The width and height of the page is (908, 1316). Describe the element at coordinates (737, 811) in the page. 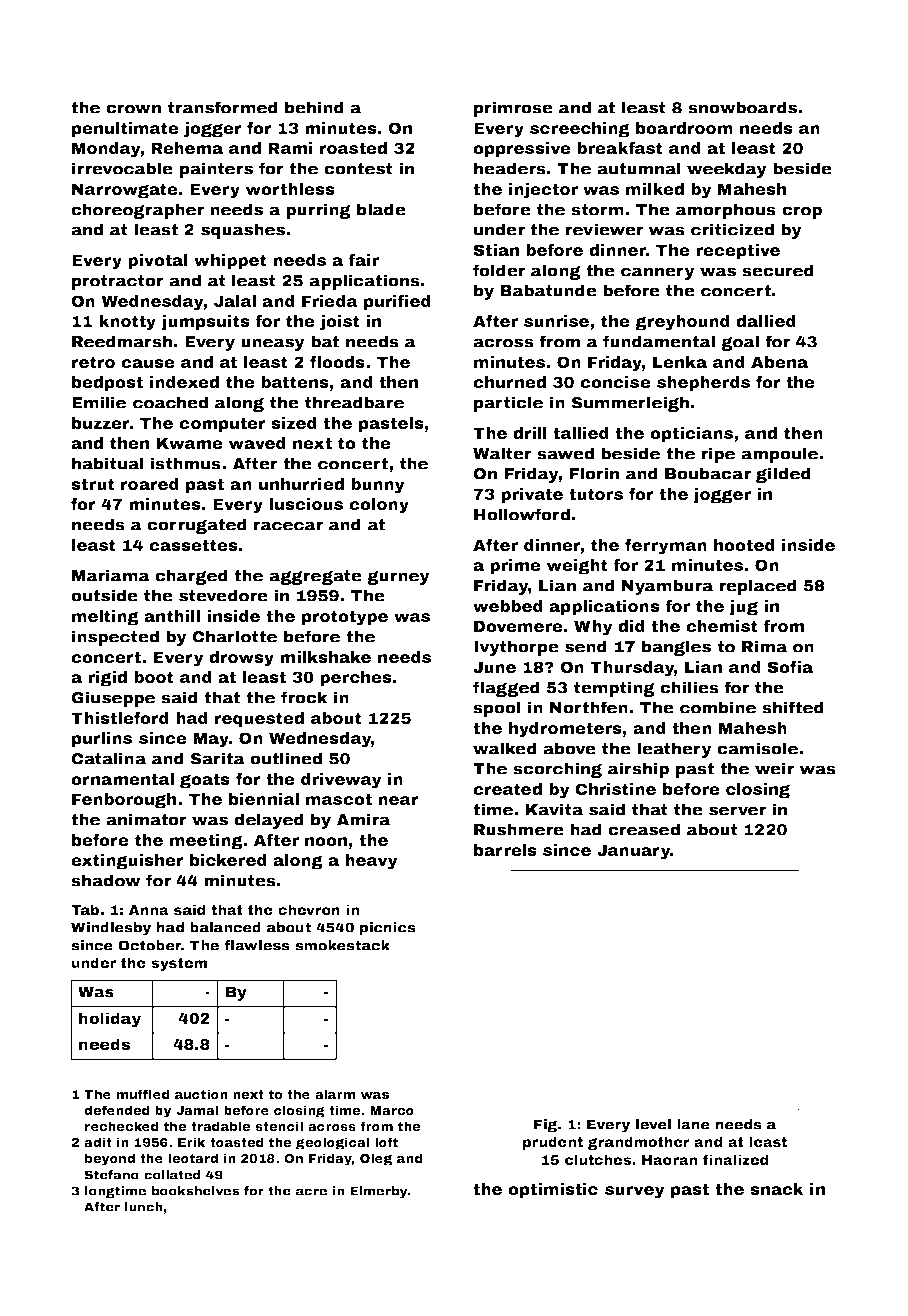

I see `server` at that location.
